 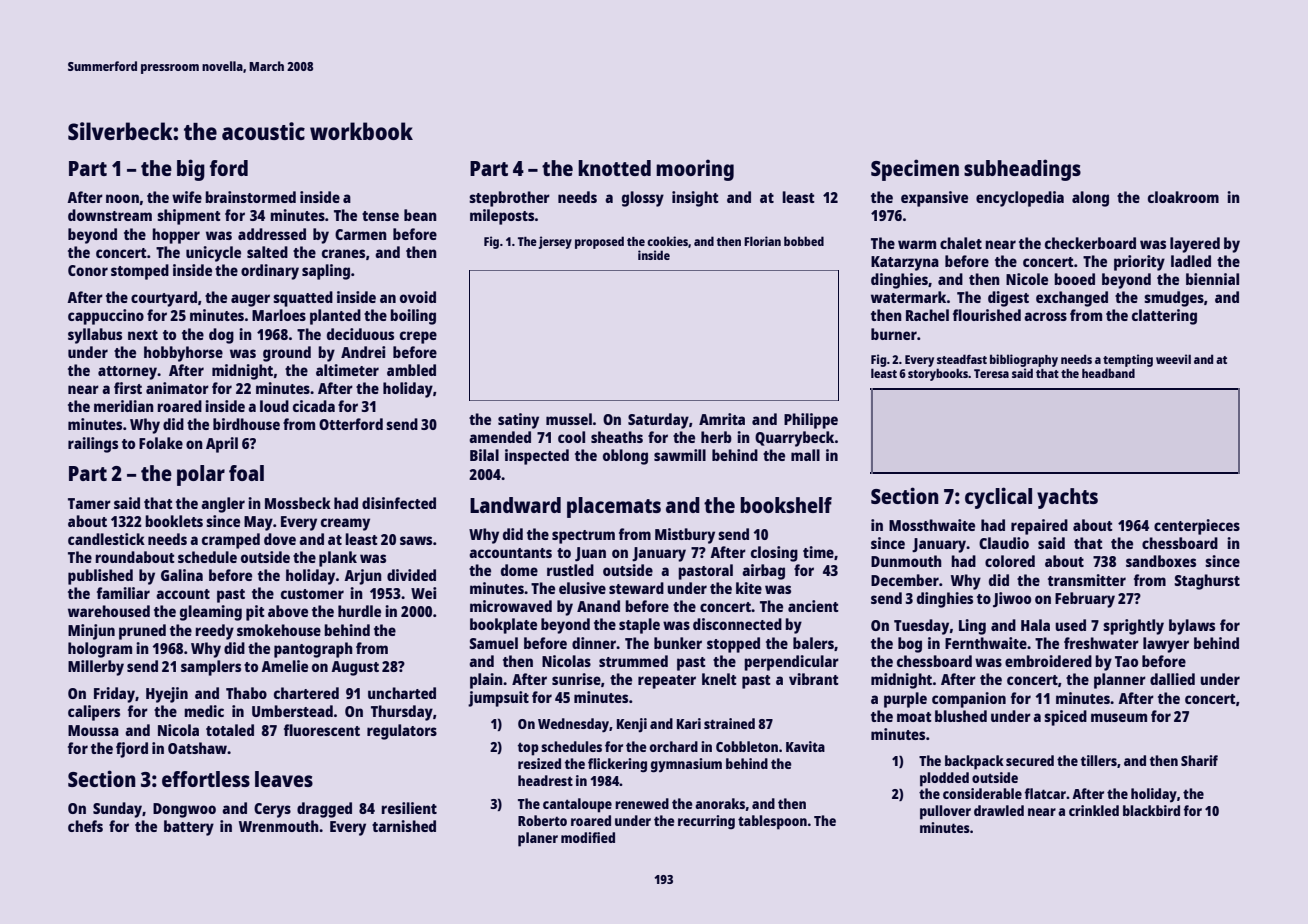 I want to click on Tamer, so click(x=89, y=503).
